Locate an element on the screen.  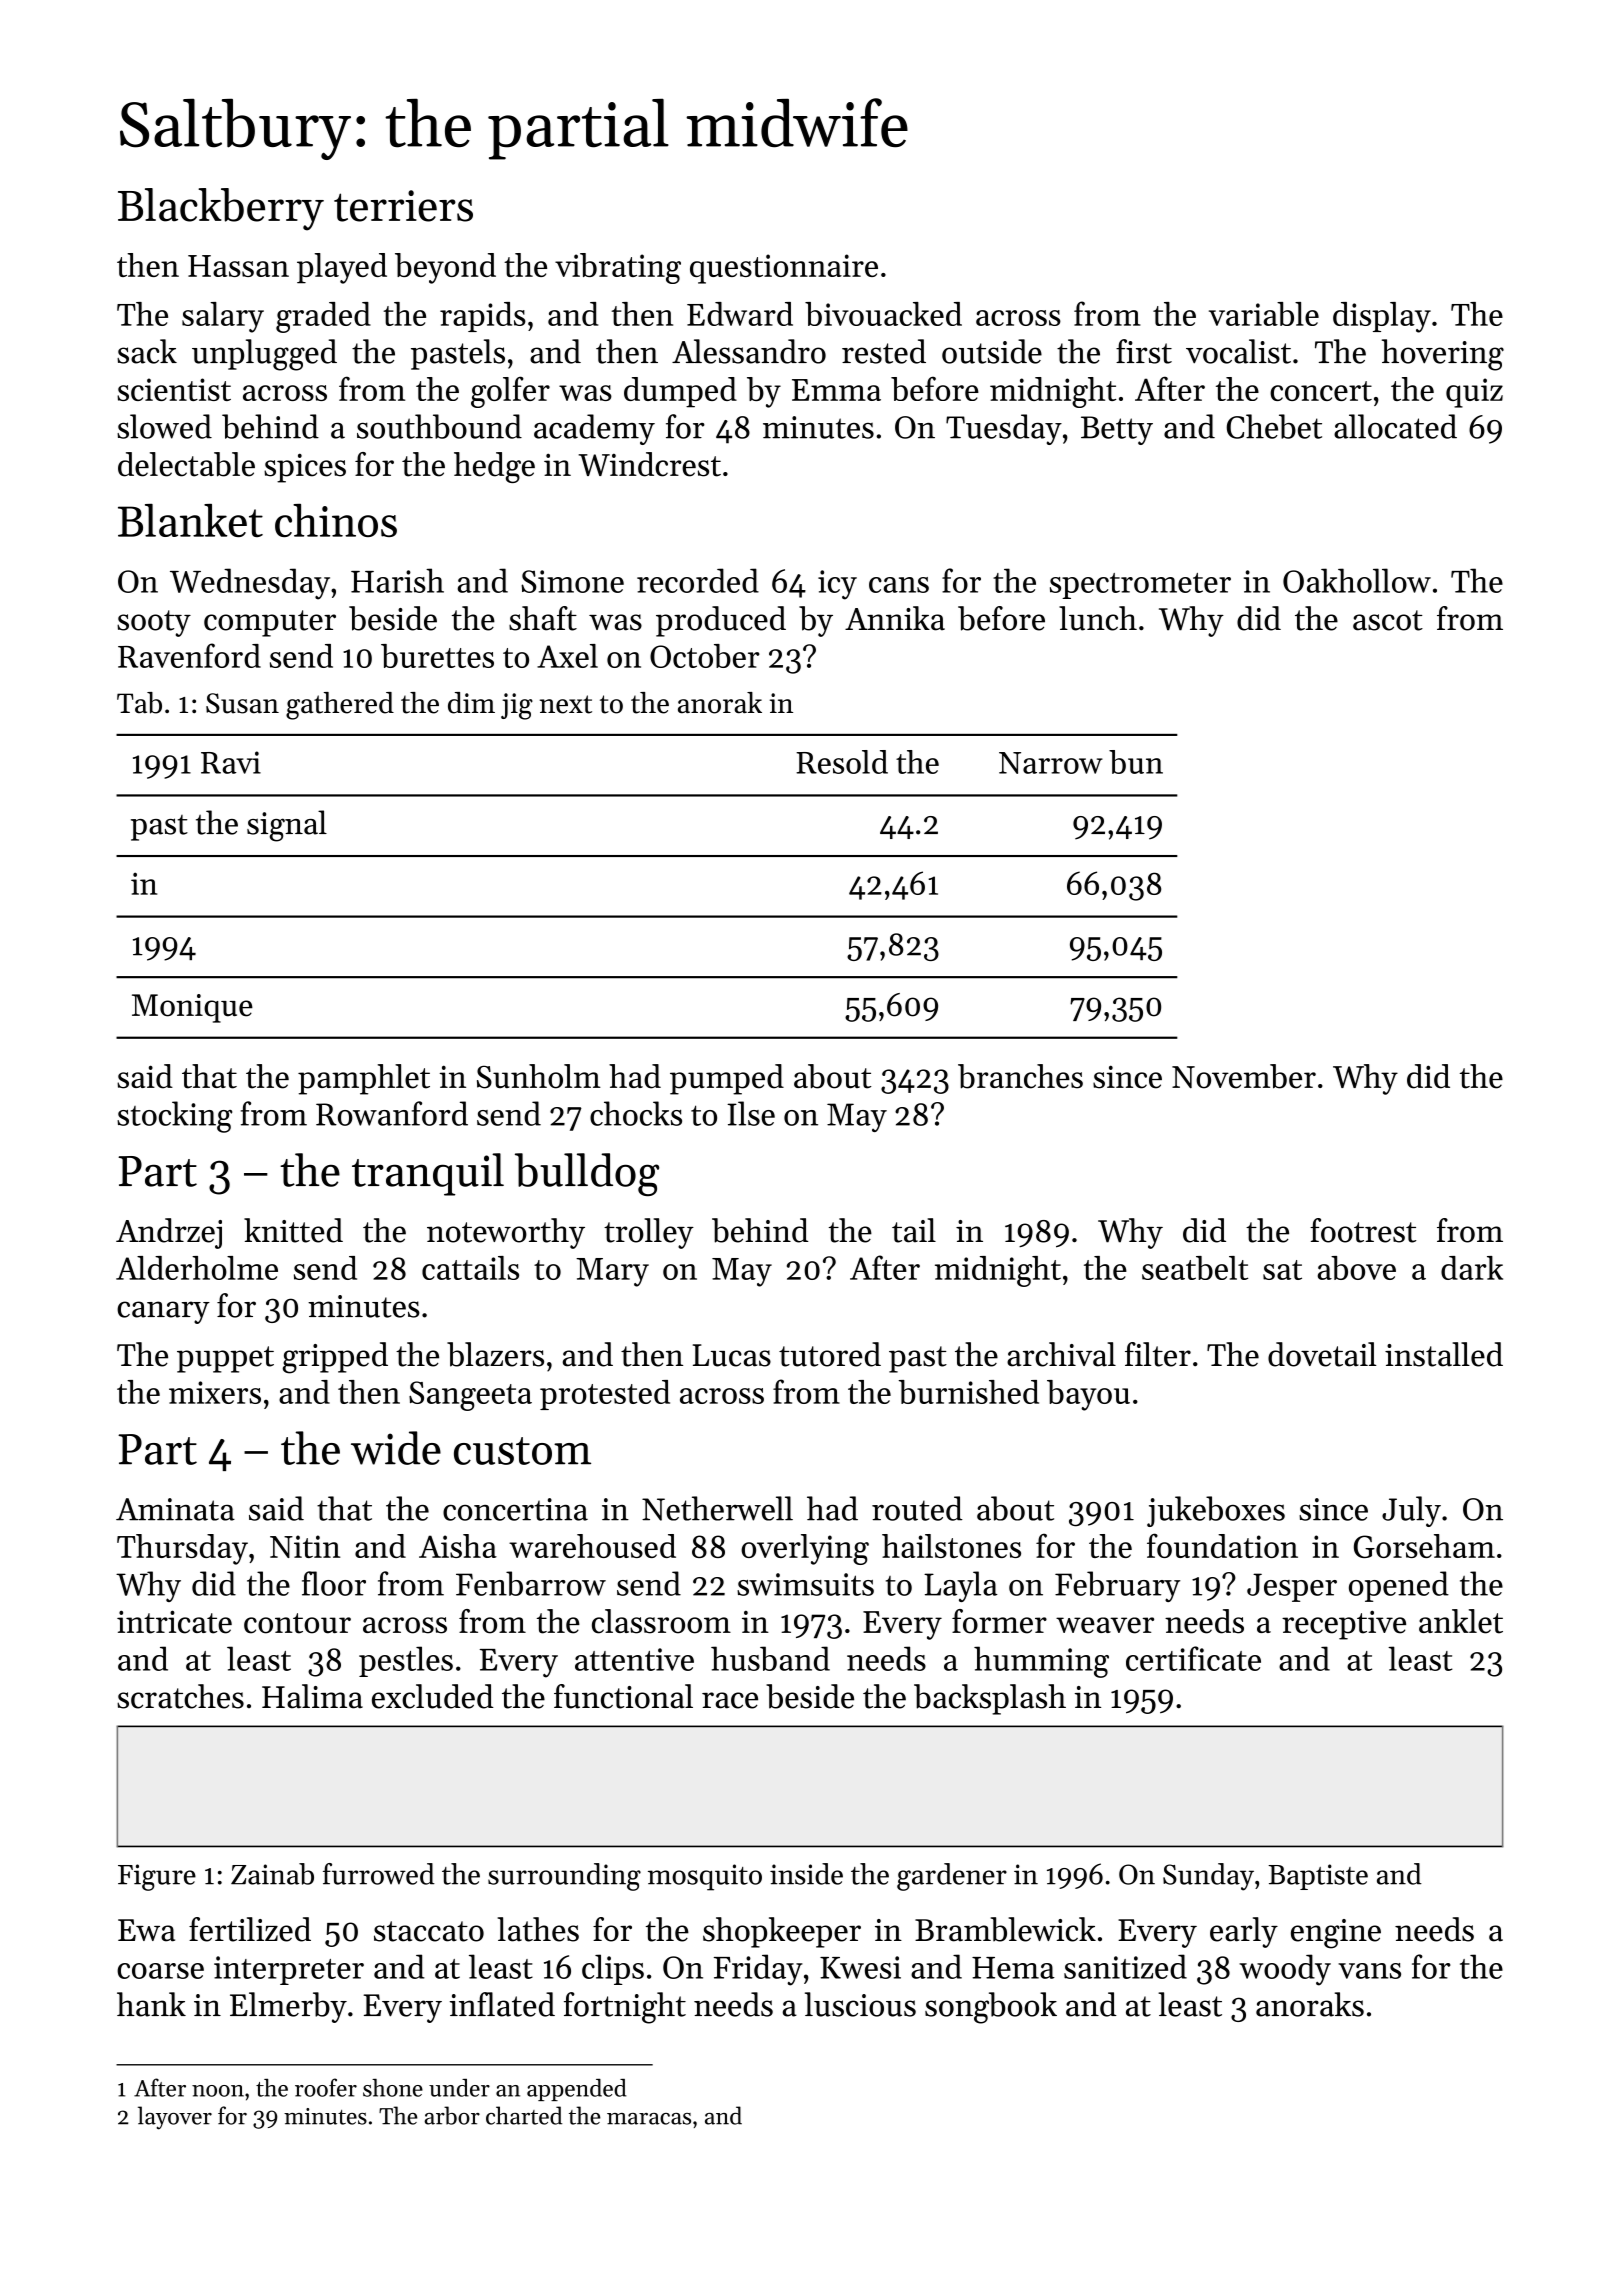
salary is located at coordinates (223, 317).
